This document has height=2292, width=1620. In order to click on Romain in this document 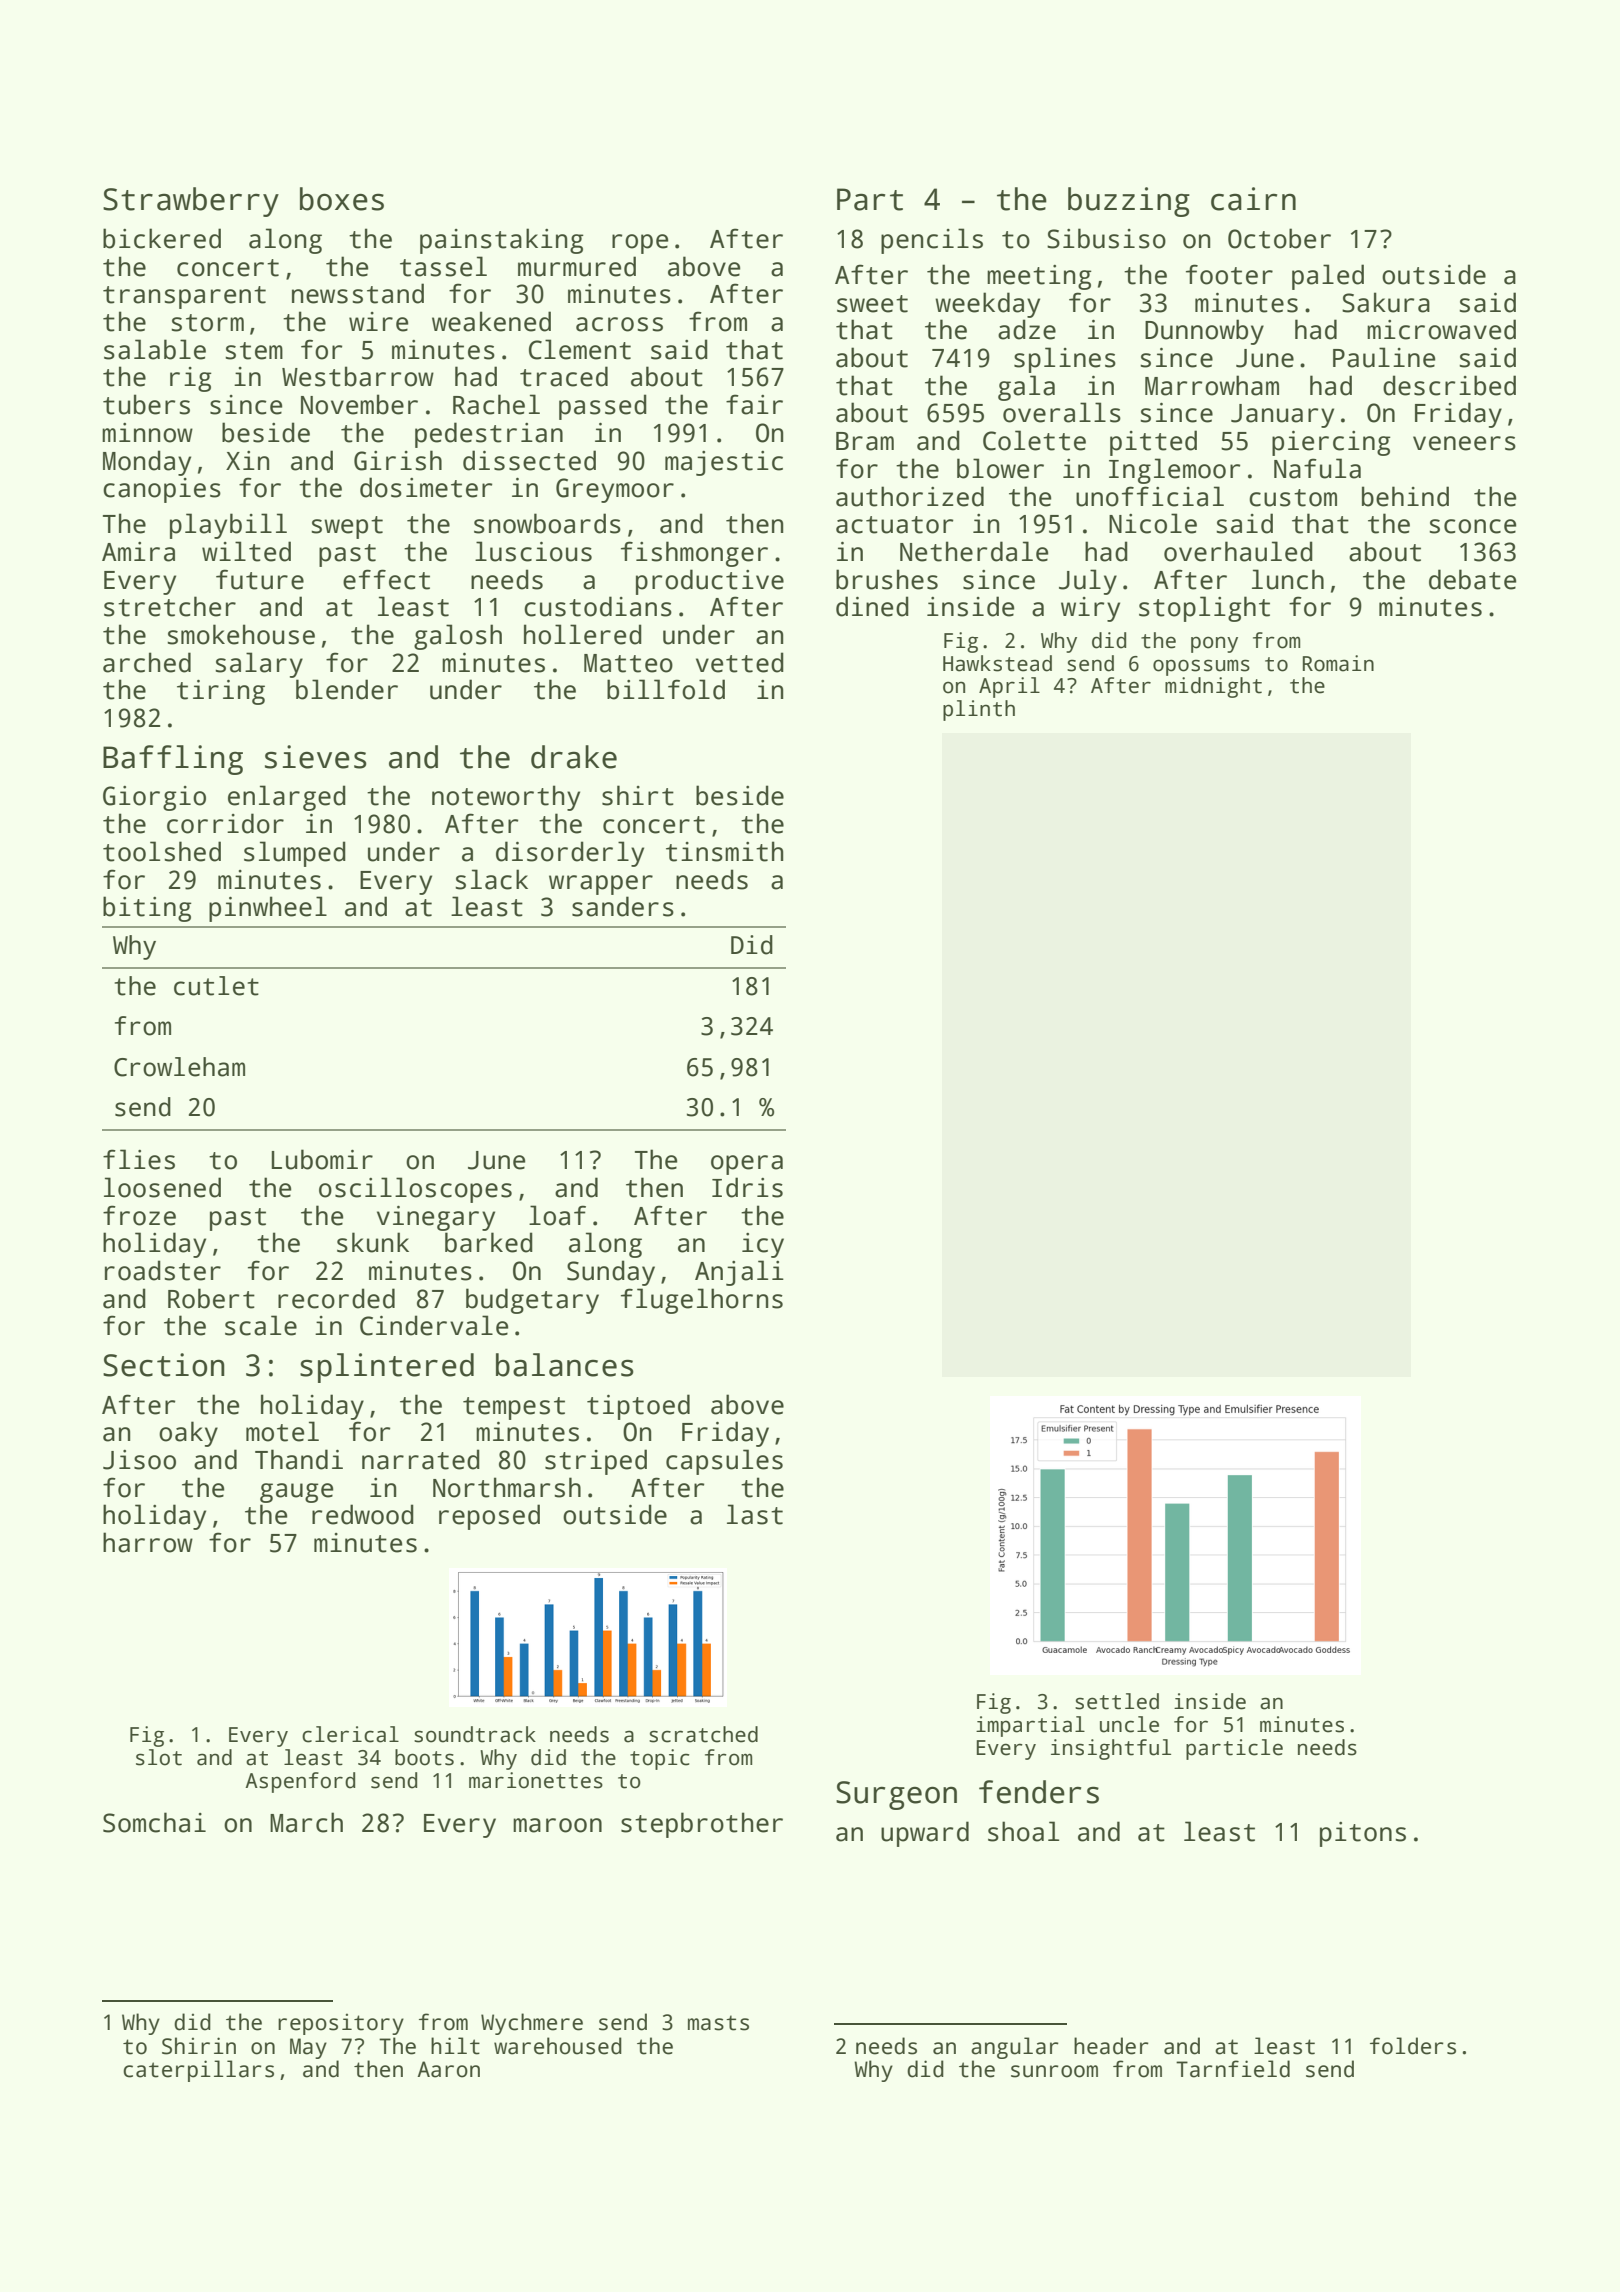, I will do `click(1338, 663)`.
